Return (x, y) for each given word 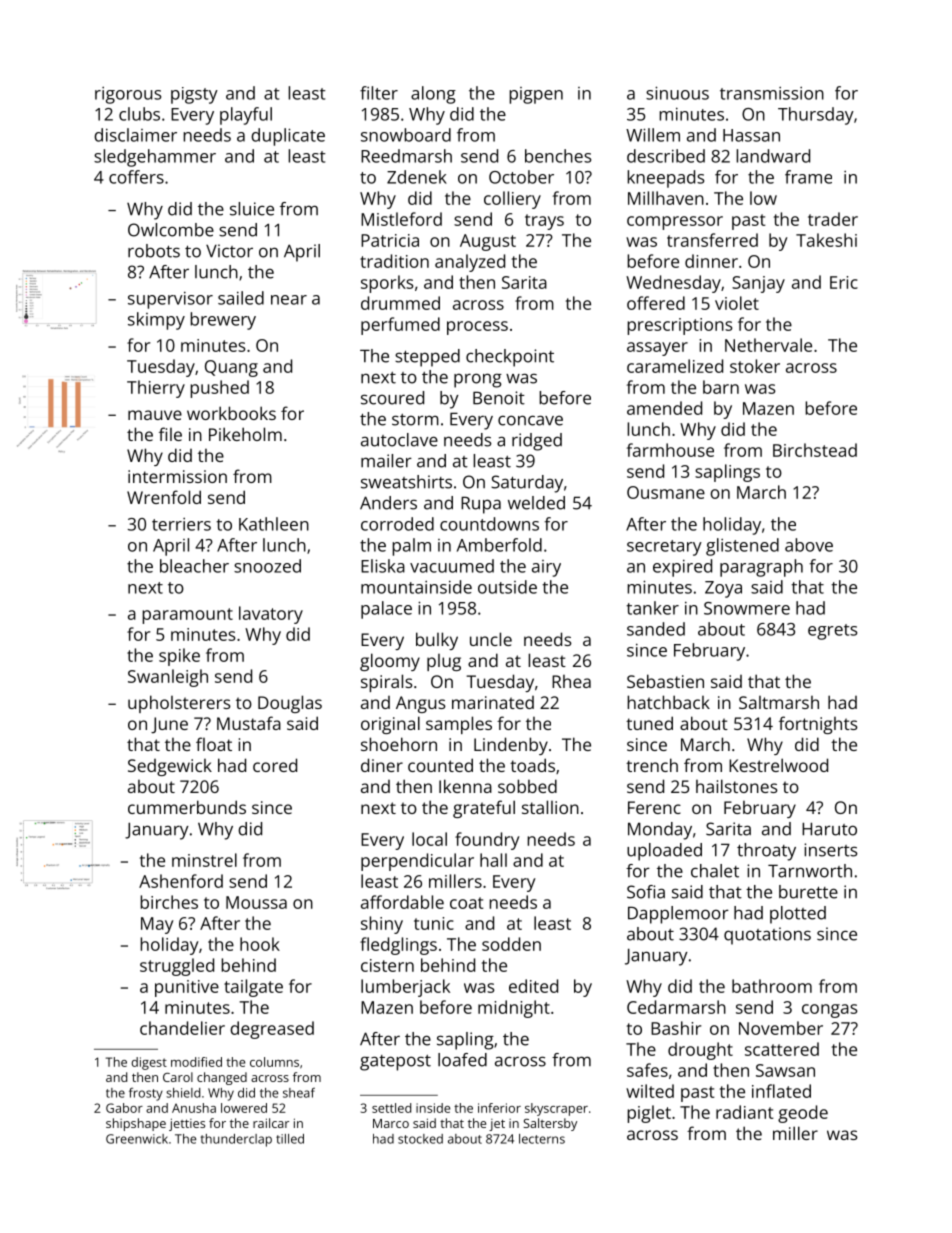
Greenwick (137, 1139)
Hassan (751, 135)
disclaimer (135, 135)
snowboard (406, 135)
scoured (392, 398)
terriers (181, 524)
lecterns (542, 1139)
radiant (744, 1112)
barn (721, 387)
